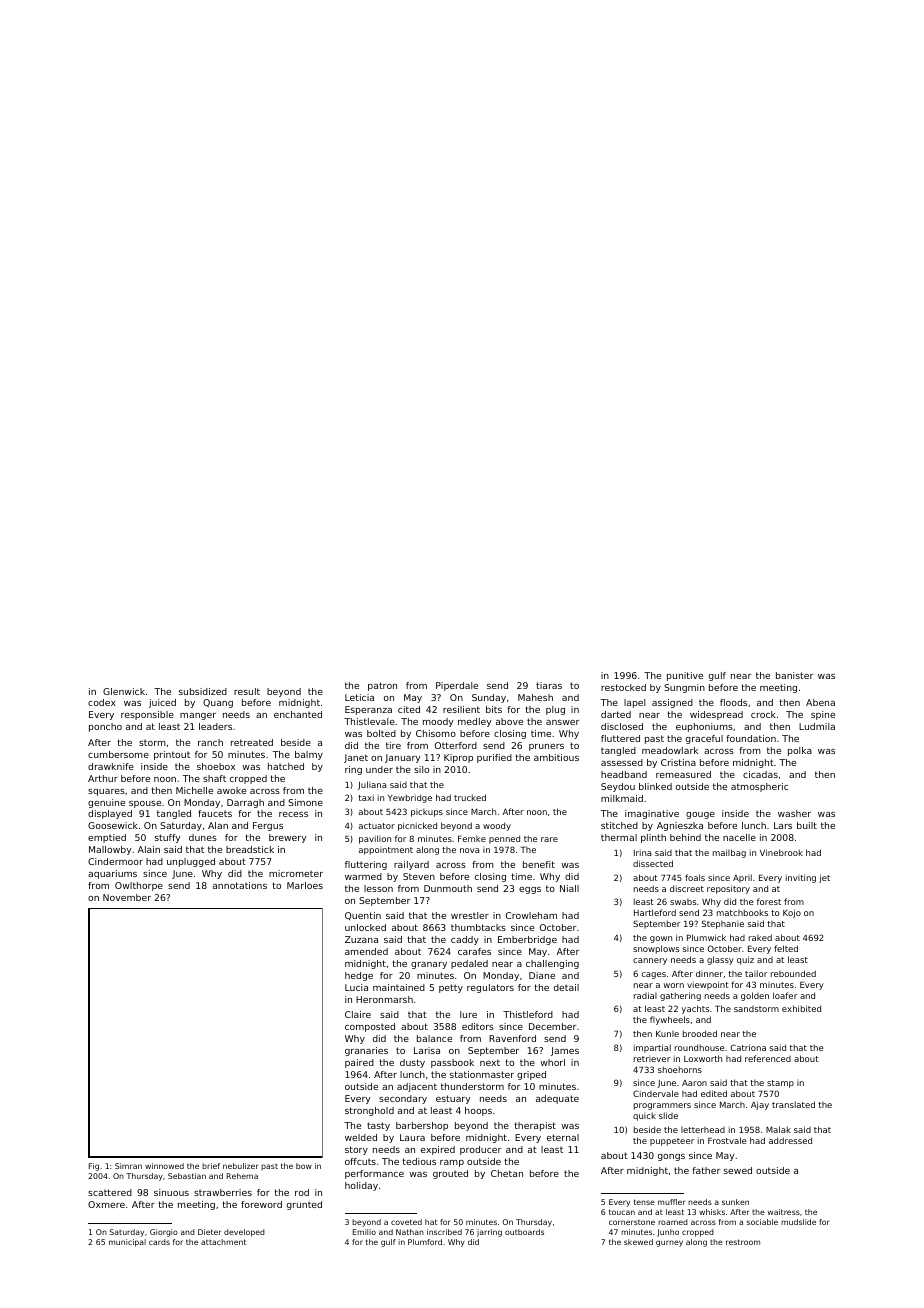  Describe the element at coordinates (786, 948) in the document. I see `felted` at that location.
